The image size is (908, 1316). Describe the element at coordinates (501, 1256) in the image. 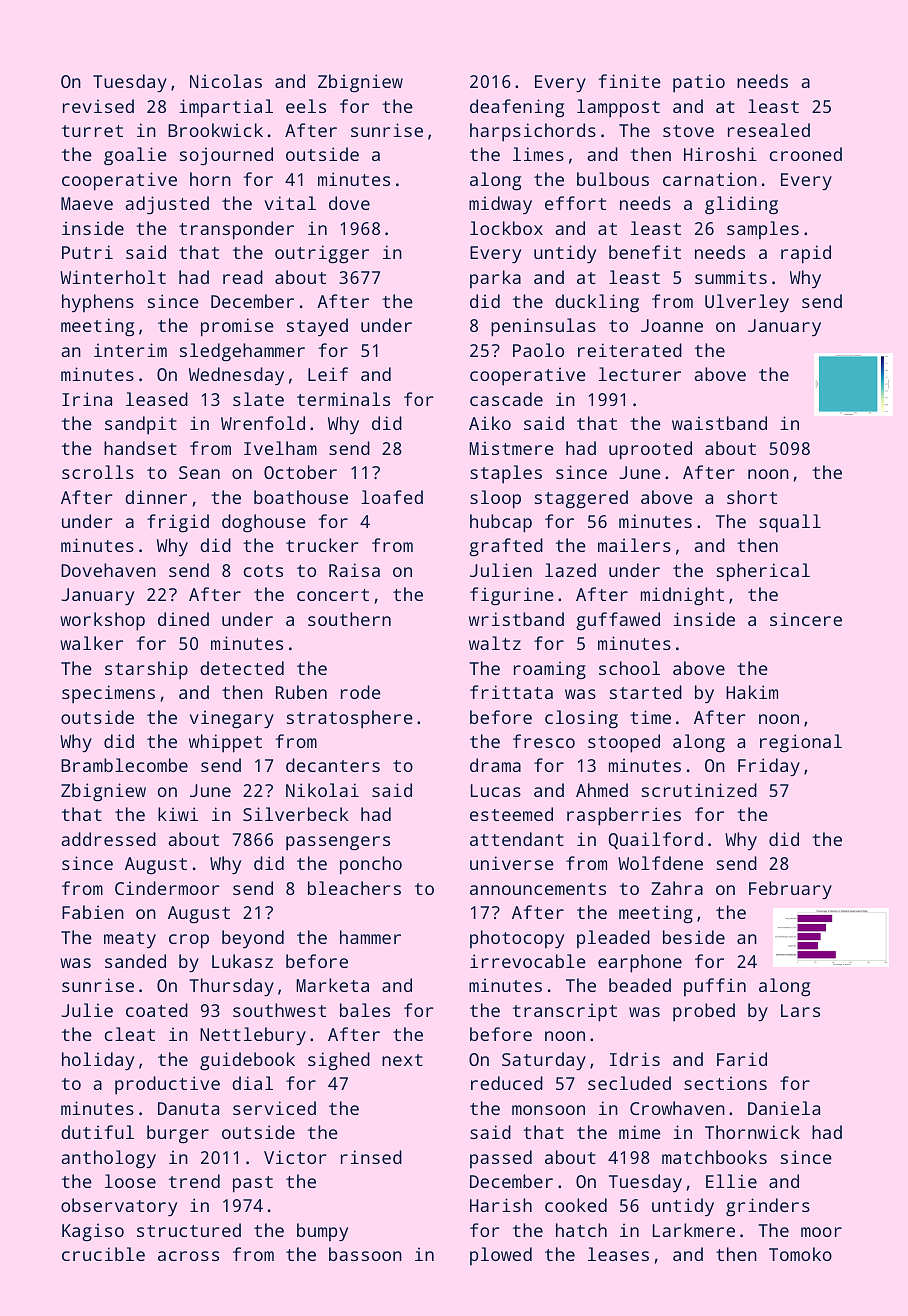

I see `plowed` at that location.
